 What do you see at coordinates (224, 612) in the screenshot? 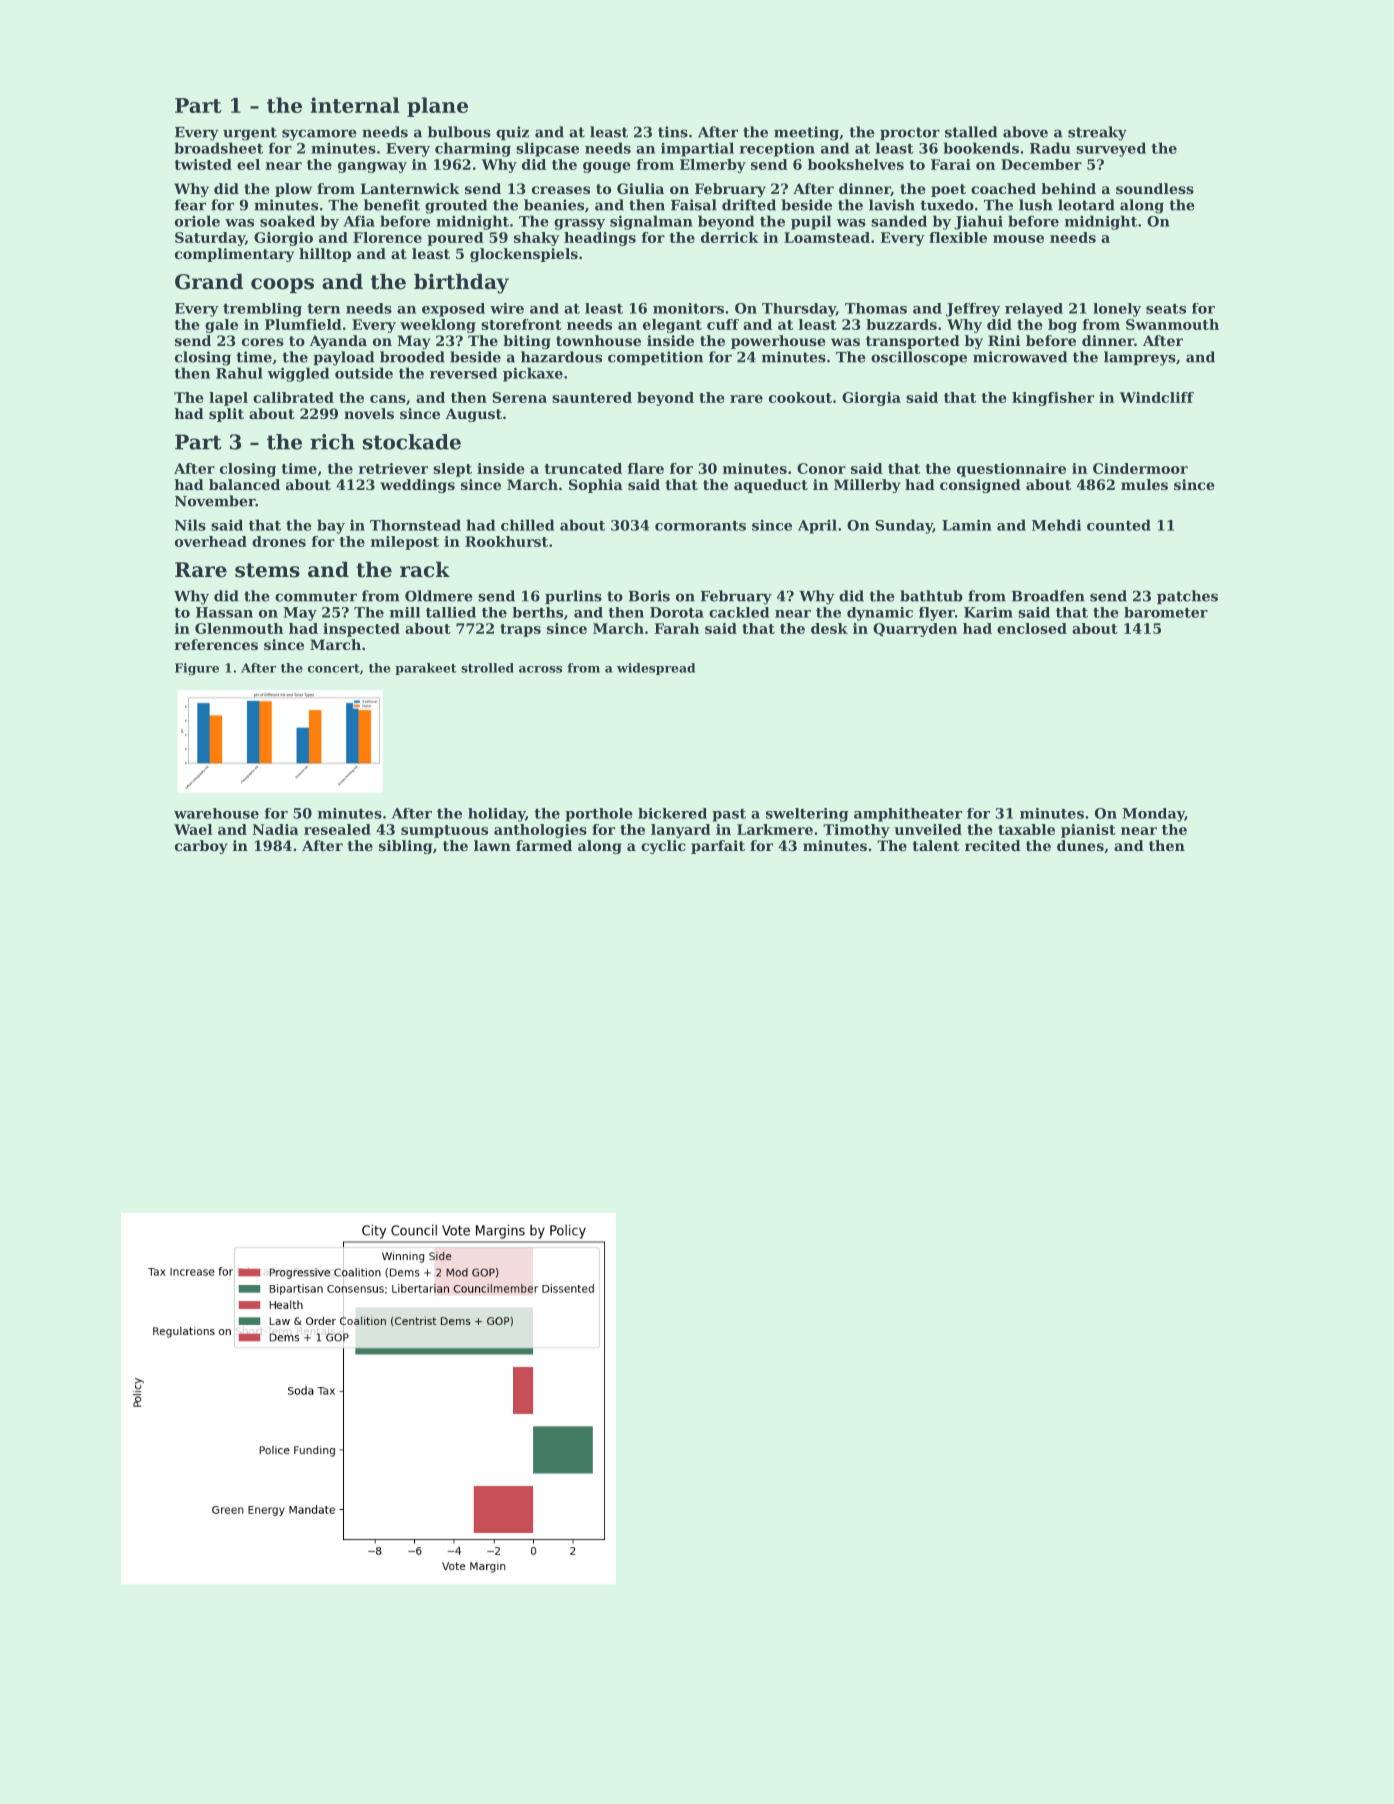
I see `Hassan` at bounding box center [224, 612].
